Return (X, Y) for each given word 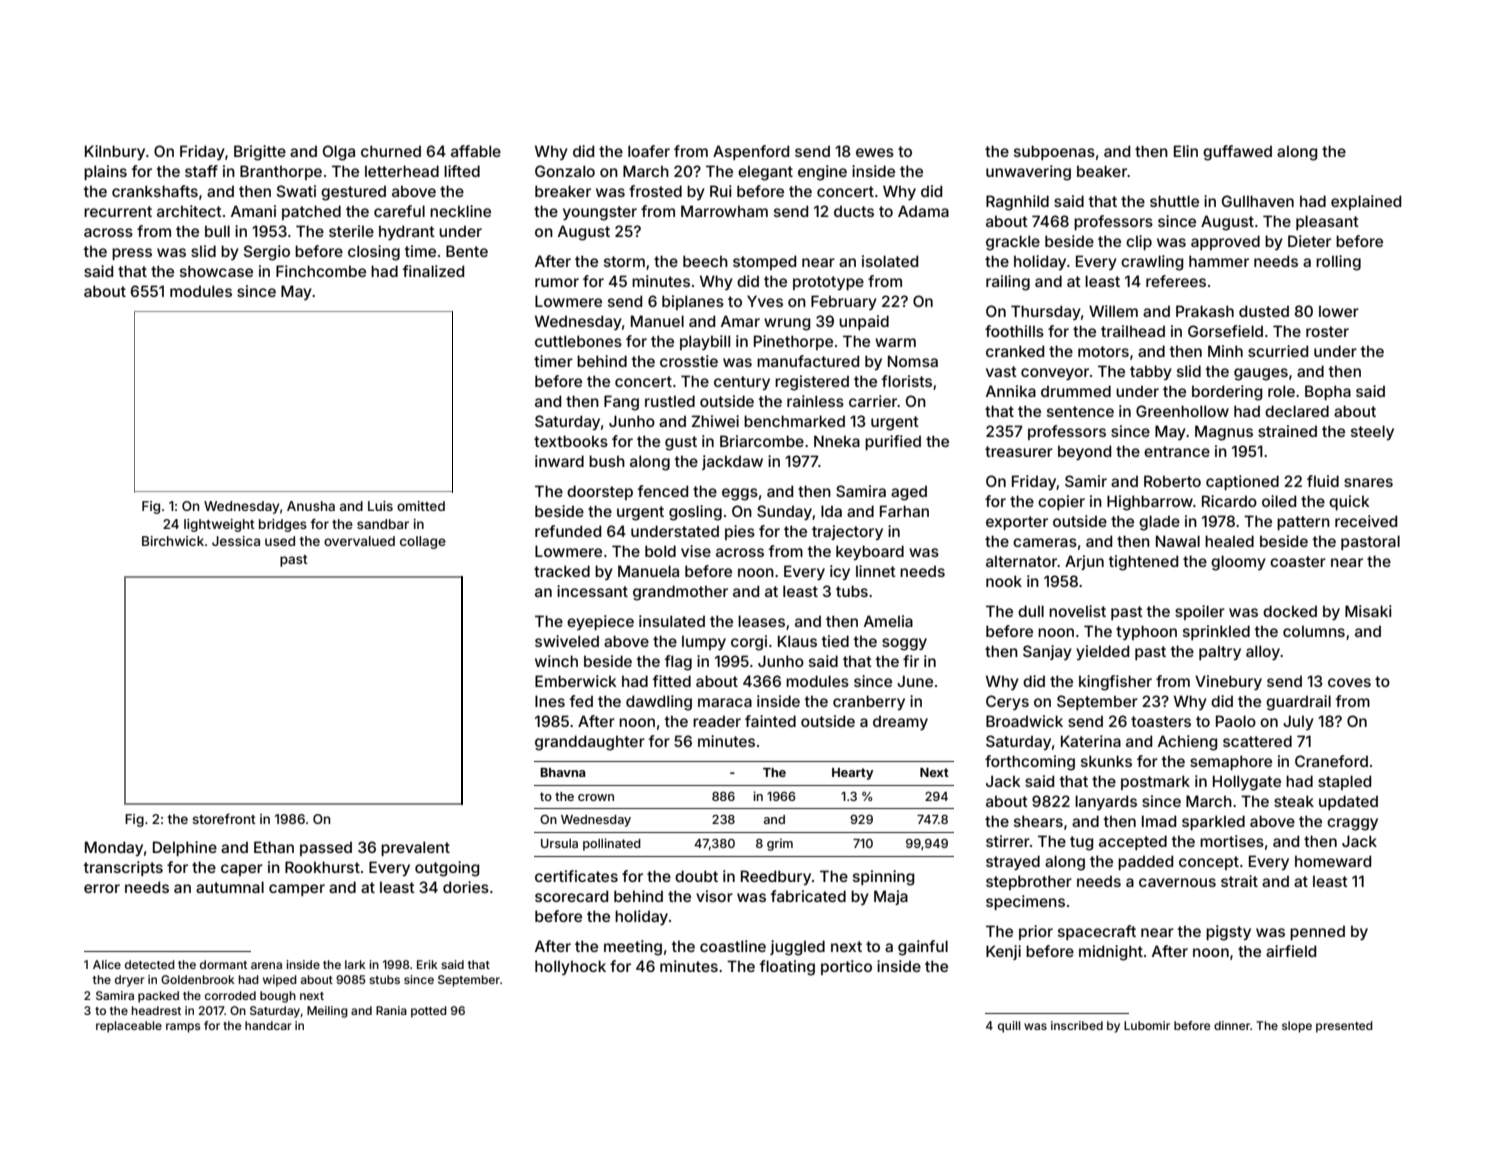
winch (556, 661)
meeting (633, 948)
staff (201, 171)
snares (1368, 482)
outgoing (447, 869)
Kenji (1003, 952)
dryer (130, 981)
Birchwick (173, 541)
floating (787, 968)
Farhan (904, 511)
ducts (854, 211)
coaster (1298, 561)
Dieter (1309, 241)
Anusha (311, 506)
